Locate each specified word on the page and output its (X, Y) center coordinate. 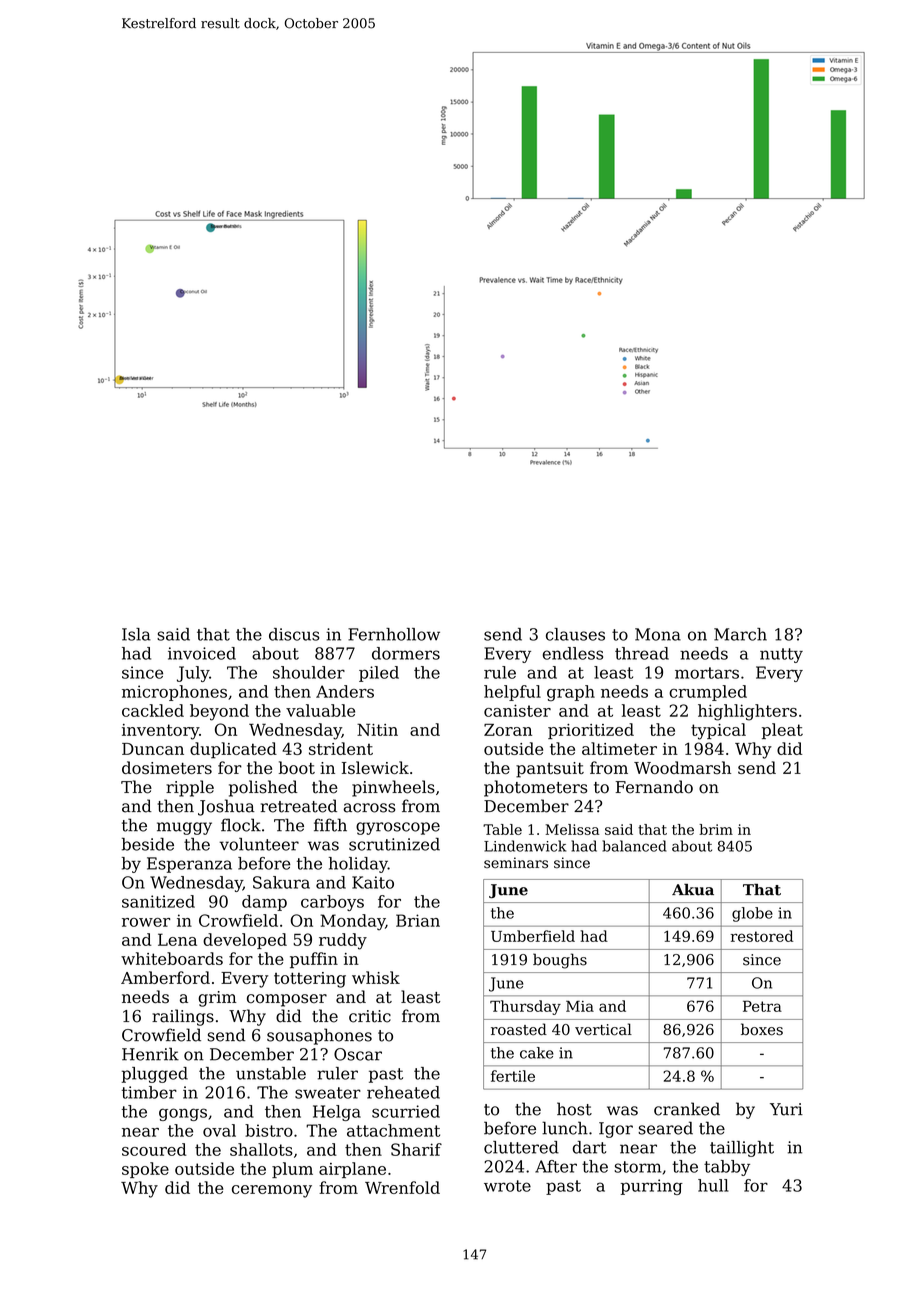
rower (146, 922)
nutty (781, 655)
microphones (174, 693)
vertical (603, 1029)
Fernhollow (394, 634)
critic (370, 1016)
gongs (183, 1114)
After (556, 1166)
